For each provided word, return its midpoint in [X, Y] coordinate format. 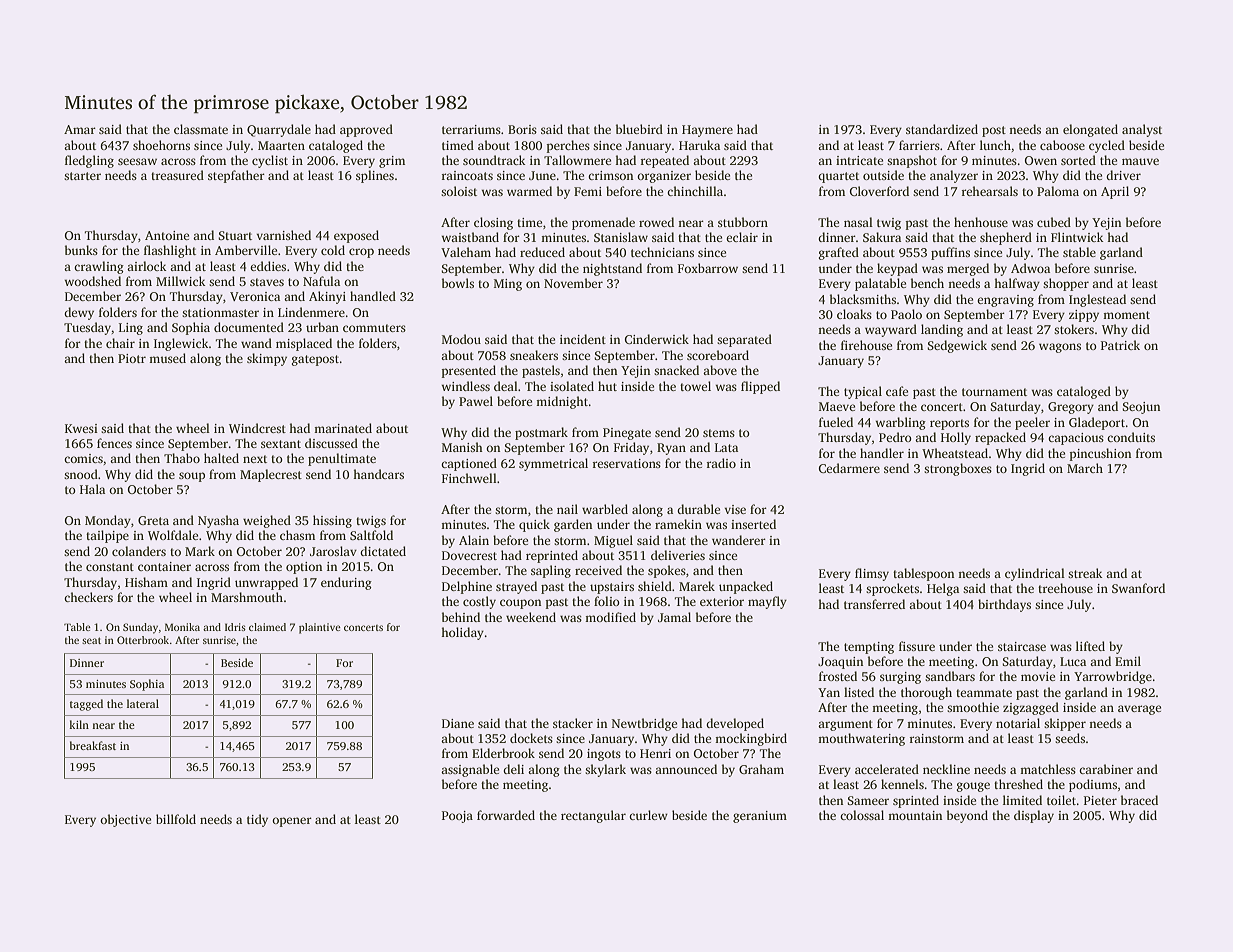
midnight [562, 402]
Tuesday [87, 328]
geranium [760, 817]
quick [534, 525]
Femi [588, 191]
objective [125, 820]
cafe [897, 391]
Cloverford [879, 191]
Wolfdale [173, 535]
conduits [1131, 437]
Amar [80, 129]
